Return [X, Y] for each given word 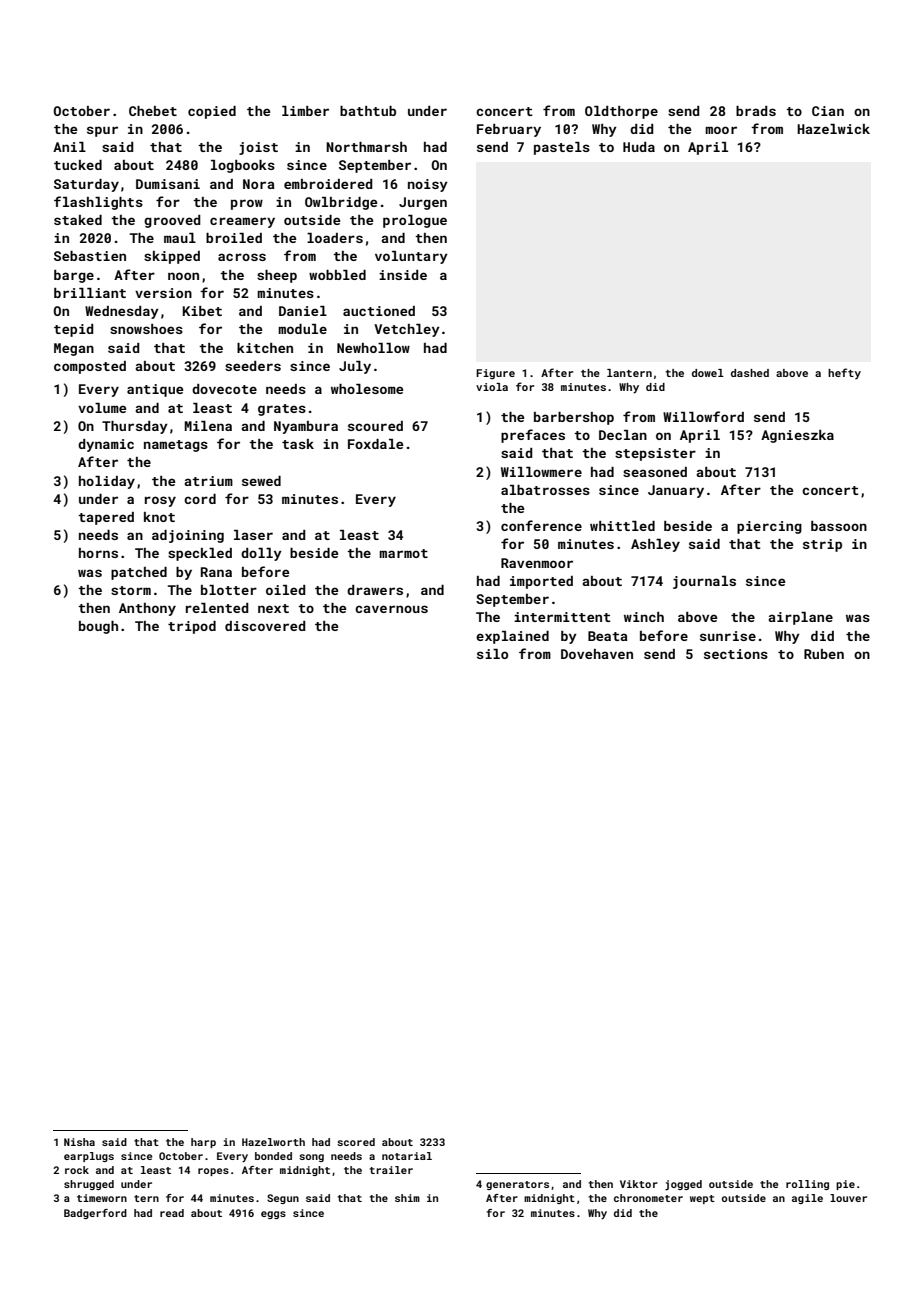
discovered [265, 626]
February [509, 130]
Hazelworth [273, 1142]
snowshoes [146, 329]
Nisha [79, 1142]
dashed [750, 373]
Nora [259, 184]
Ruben [824, 654]
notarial [407, 1156]
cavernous [391, 609]
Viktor [639, 1184]
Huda [639, 147]
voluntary [411, 257]
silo [492, 654]
